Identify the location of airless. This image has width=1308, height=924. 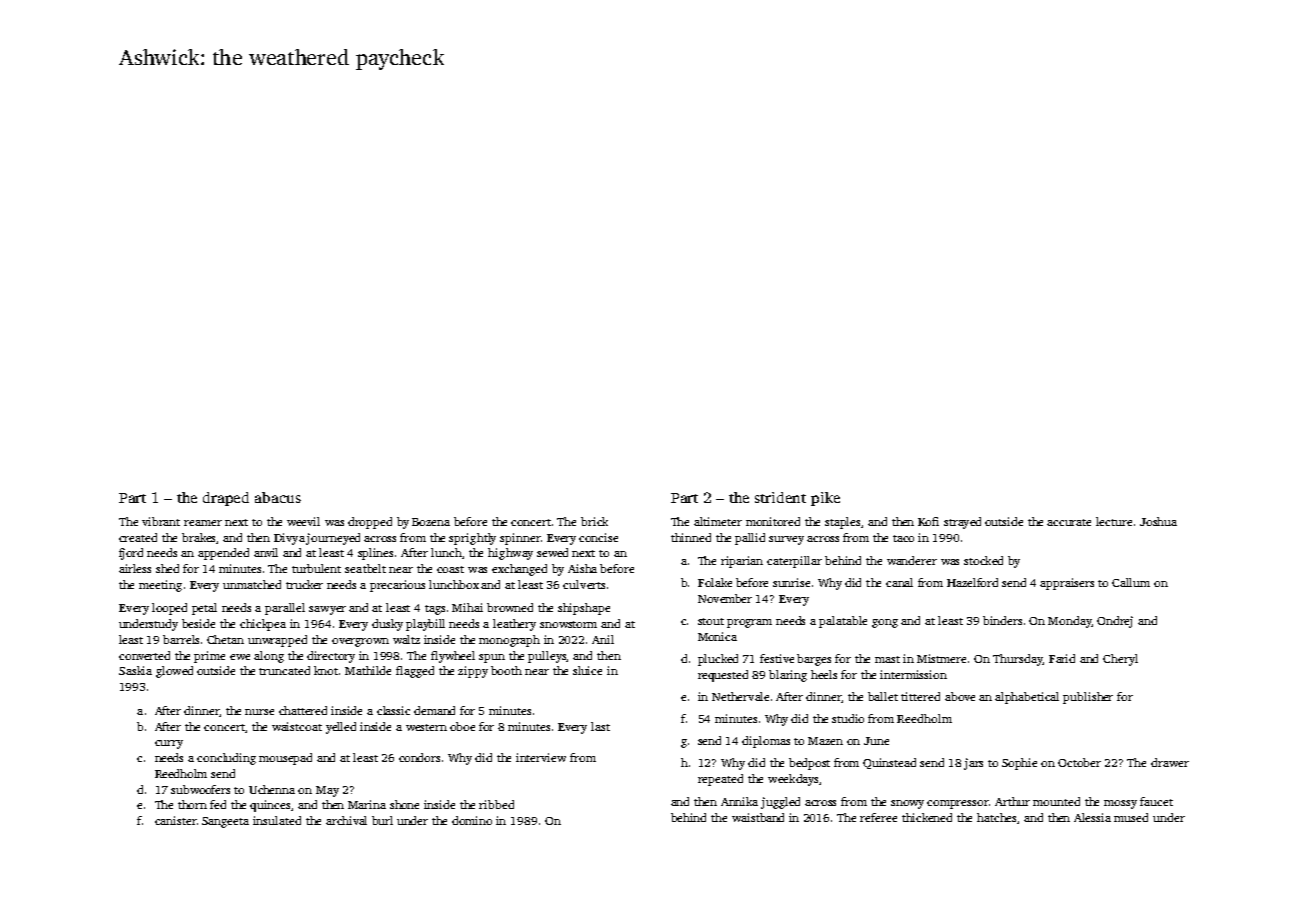
(135, 568).
